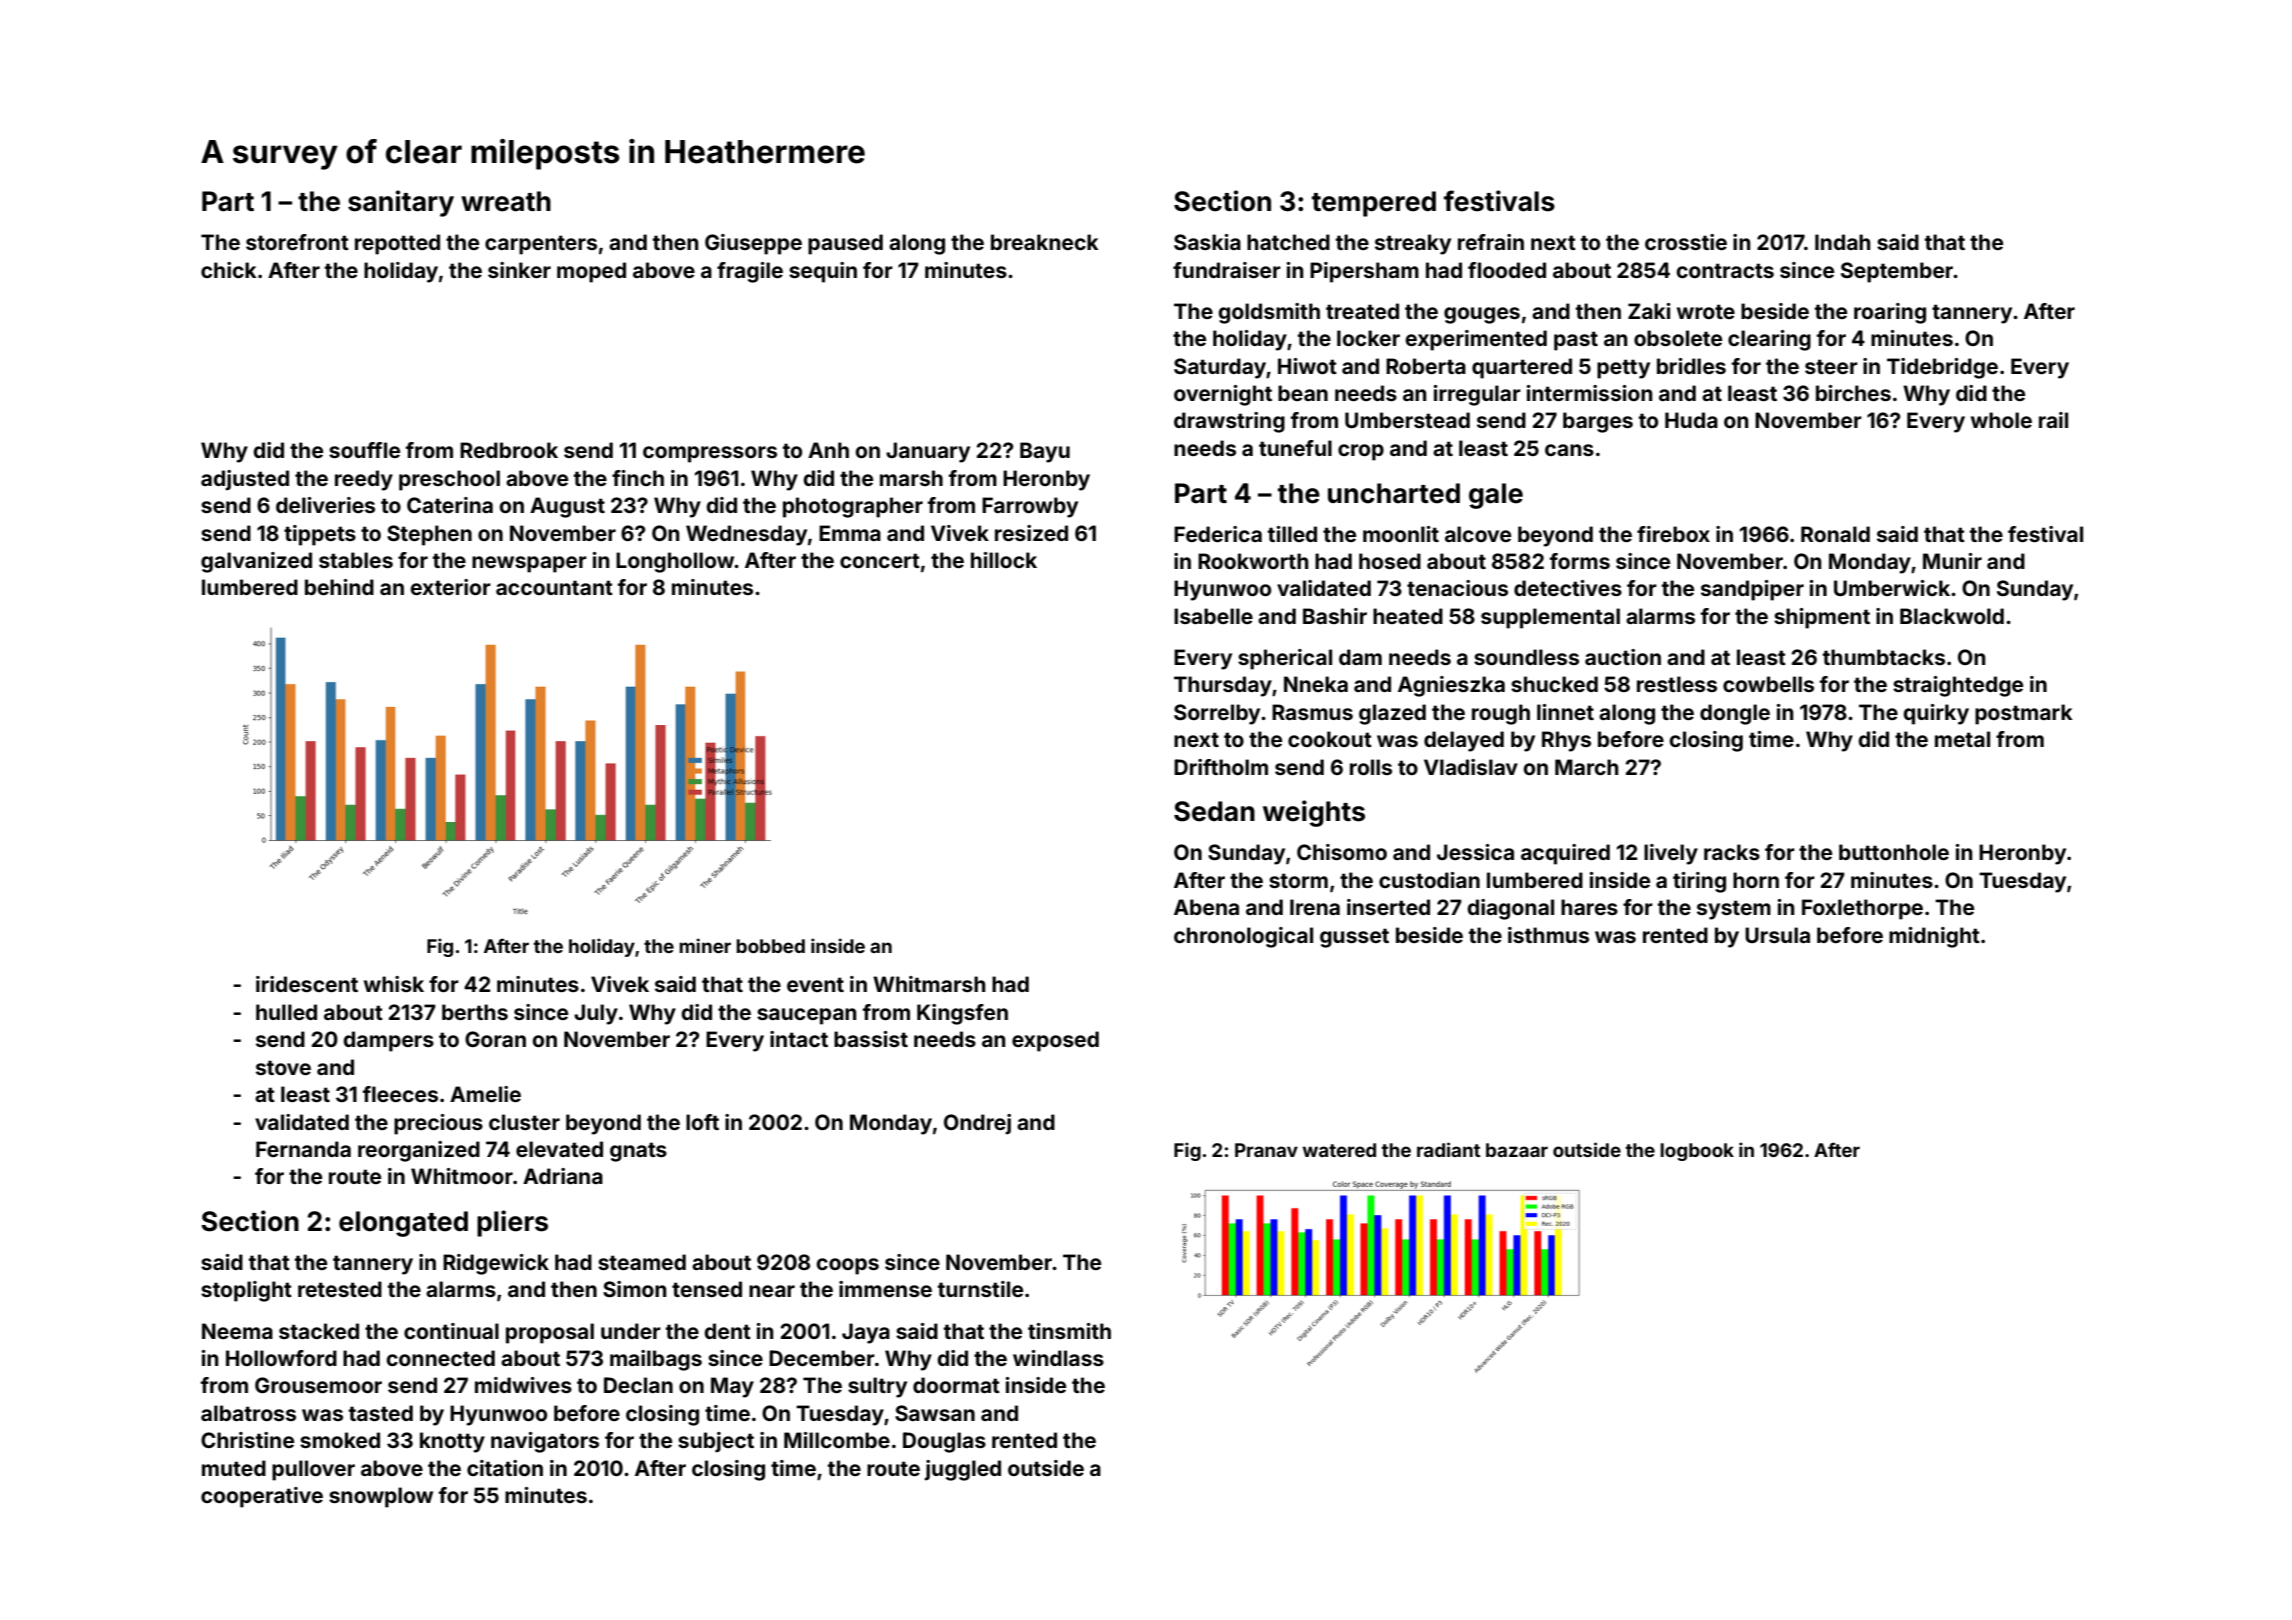  Describe the element at coordinates (1221, 767) in the page. I see `Driftholm` at that location.
